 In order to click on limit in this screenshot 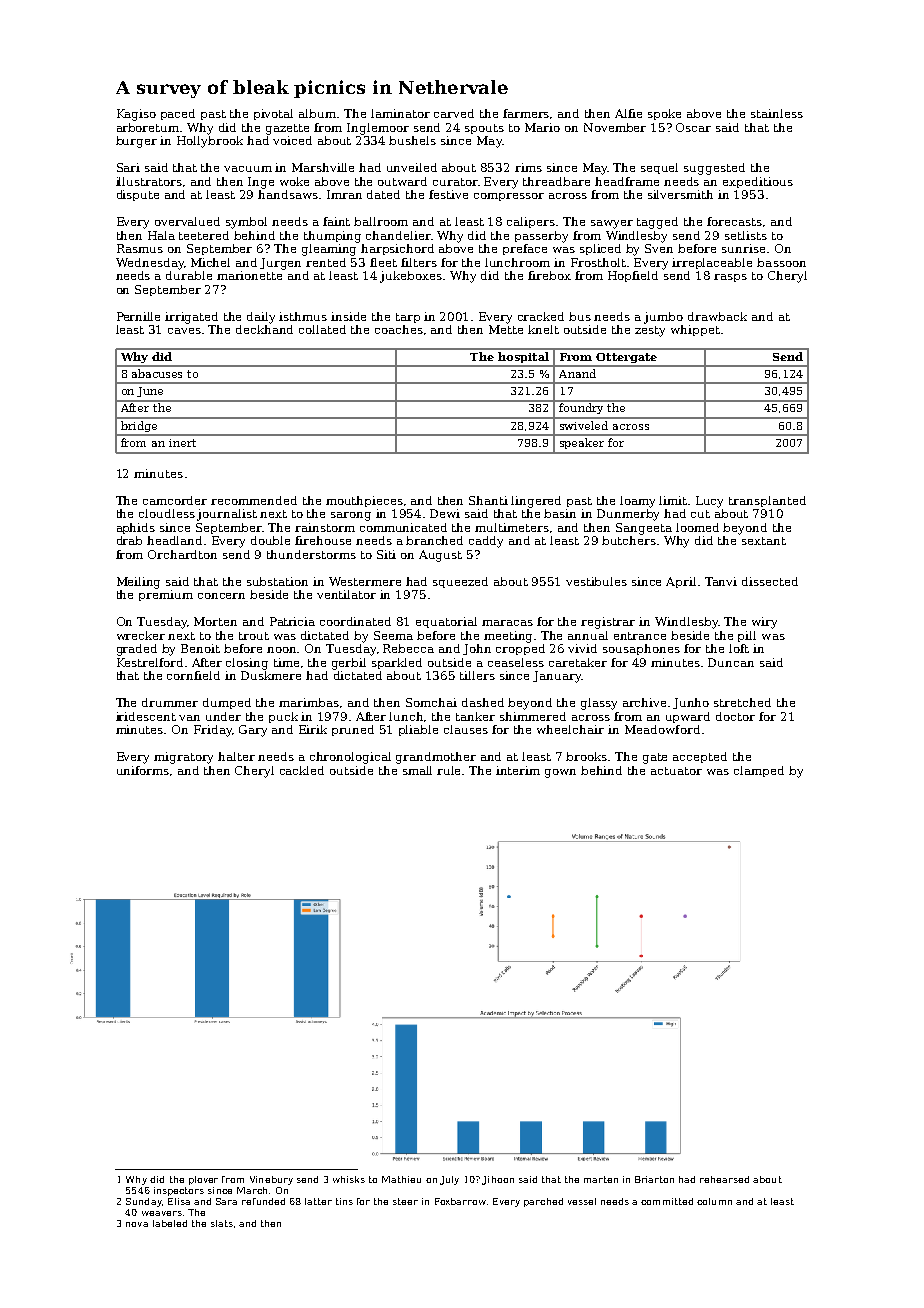, I will do `click(674, 500)`.
